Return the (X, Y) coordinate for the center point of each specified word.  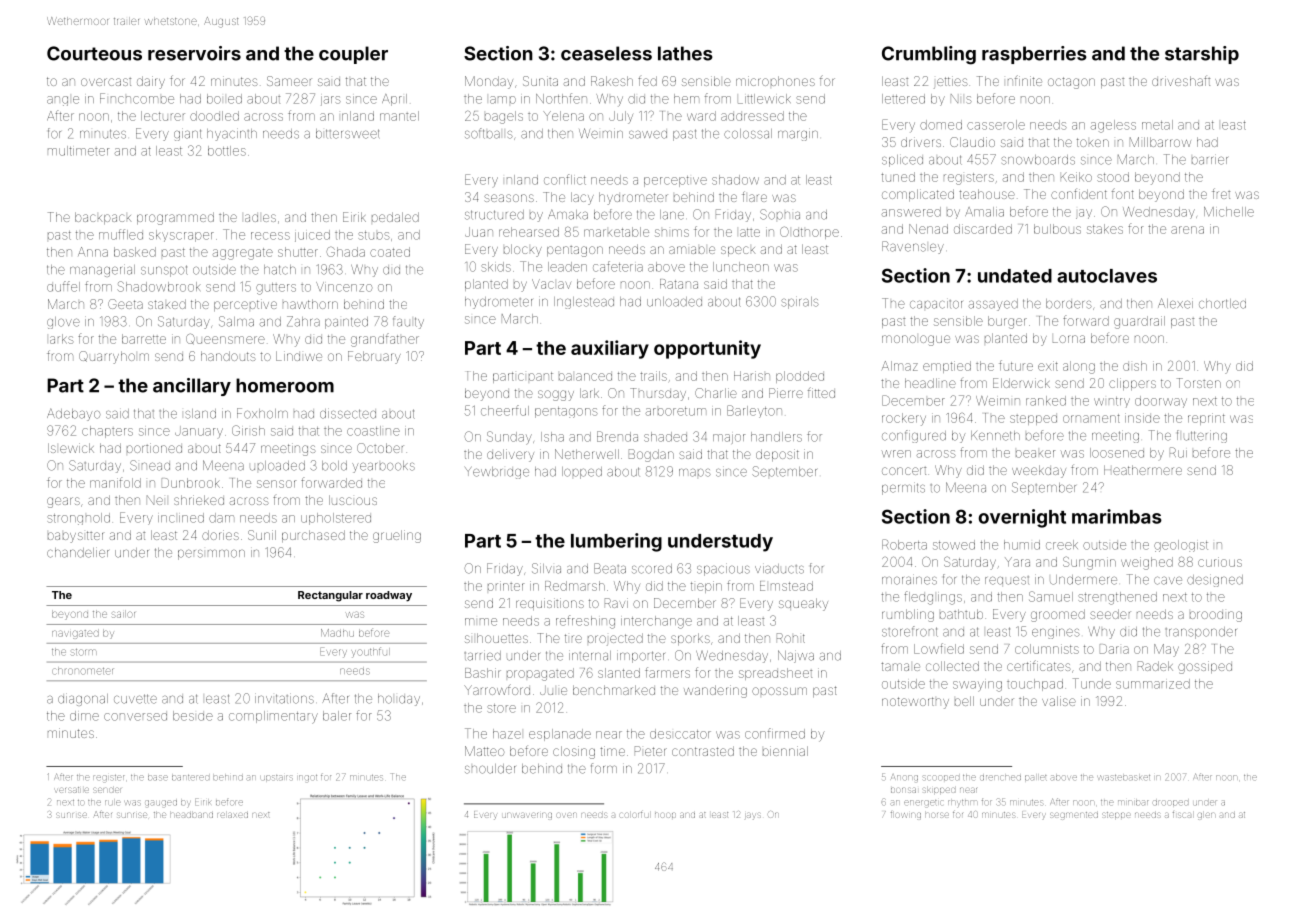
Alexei (1175, 303)
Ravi (616, 603)
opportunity (707, 349)
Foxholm (262, 413)
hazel (507, 734)
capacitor (936, 304)
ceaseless (606, 53)
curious (1220, 562)
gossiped (1205, 667)
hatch (280, 270)
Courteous (94, 53)
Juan (479, 232)
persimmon (211, 555)
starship (1202, 55)
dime (84, 716)
